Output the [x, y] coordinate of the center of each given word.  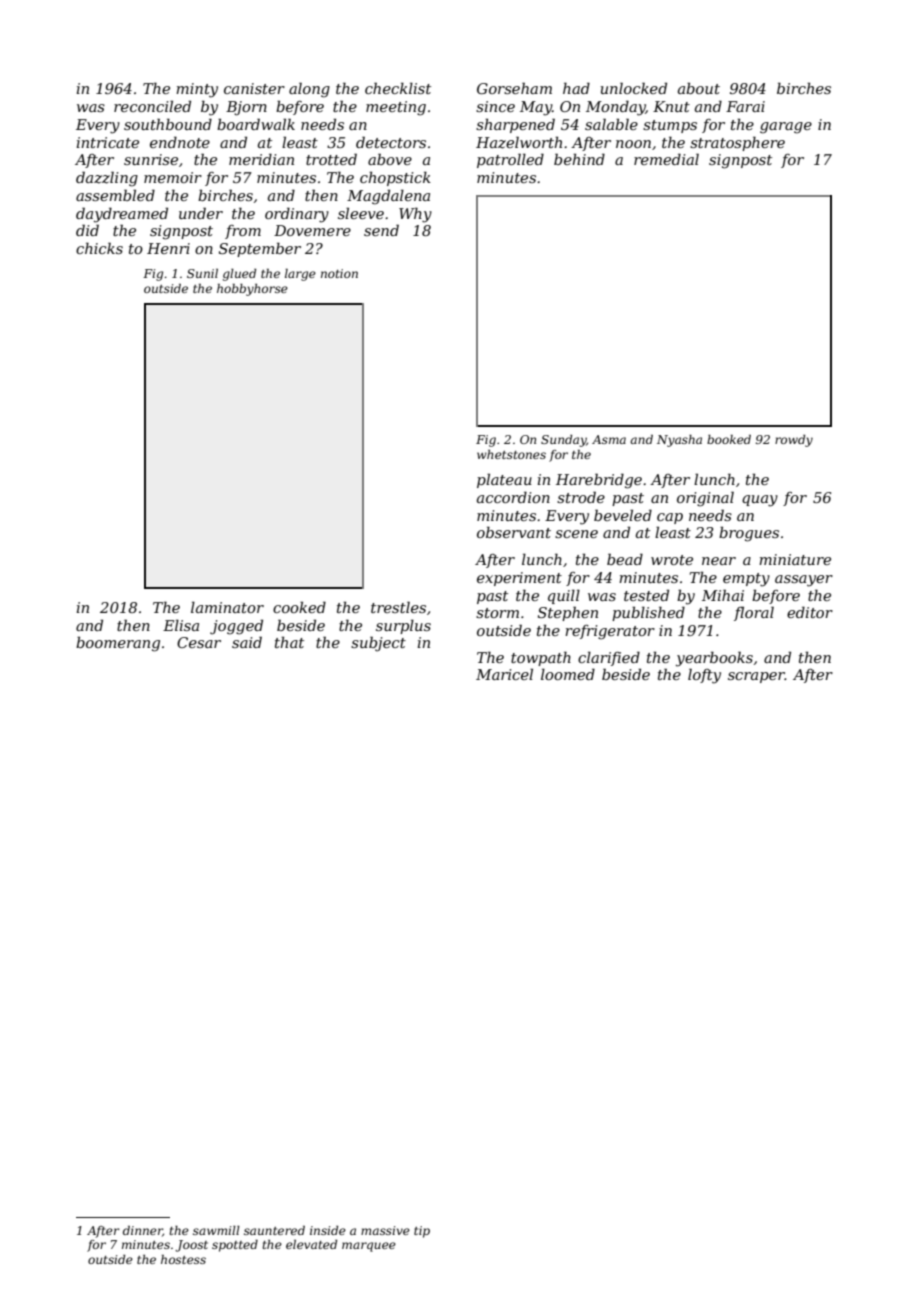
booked [729, 439]
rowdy [794, 441]
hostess [183, 1259]
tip [422, 1232]
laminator [227, 607]
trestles [398, 607]
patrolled [510, 160]
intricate [108, 142]
